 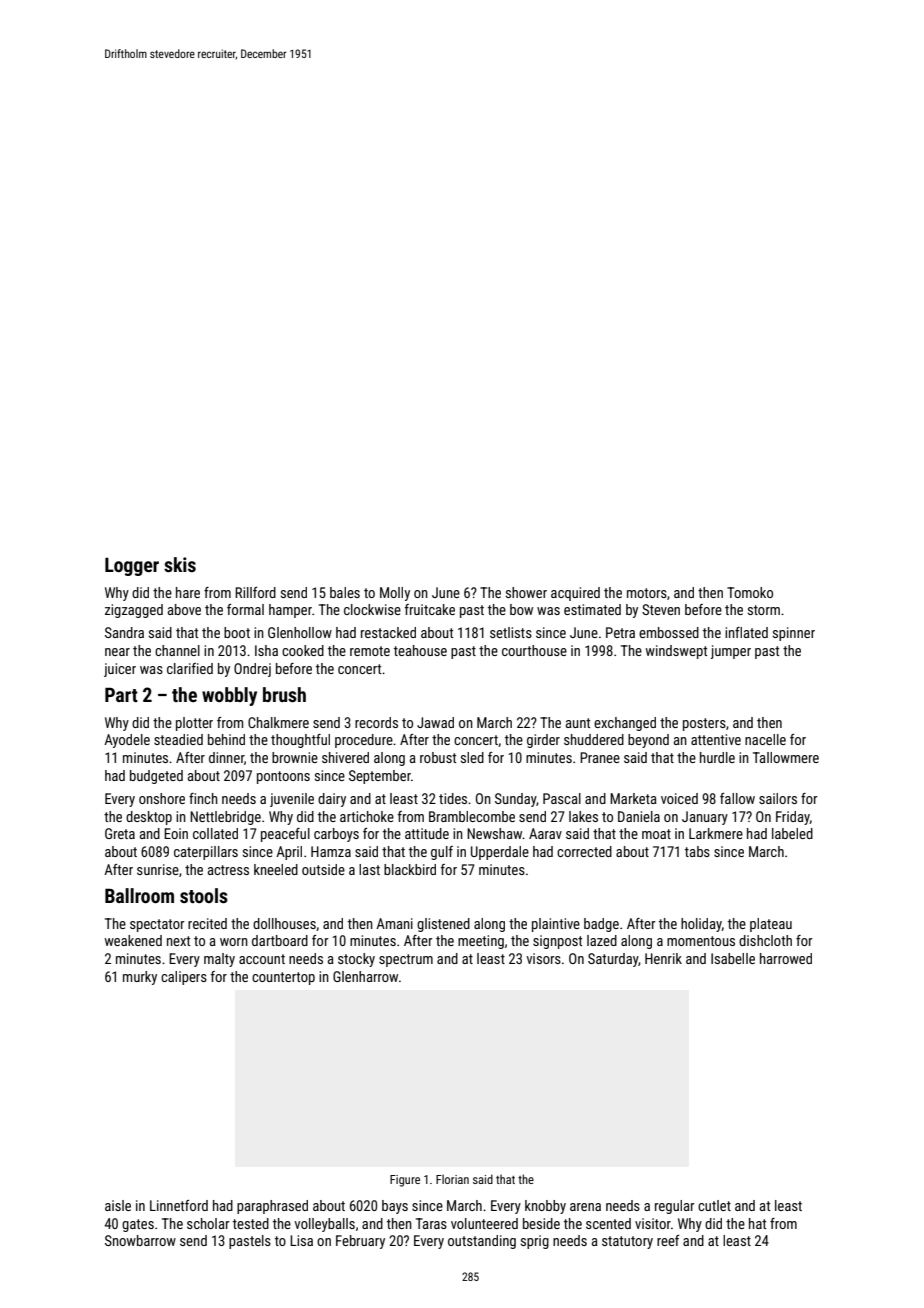 What do you see at coordinates (647, 593) in the image?
I see `motors` at bounding box center [647, 593].
